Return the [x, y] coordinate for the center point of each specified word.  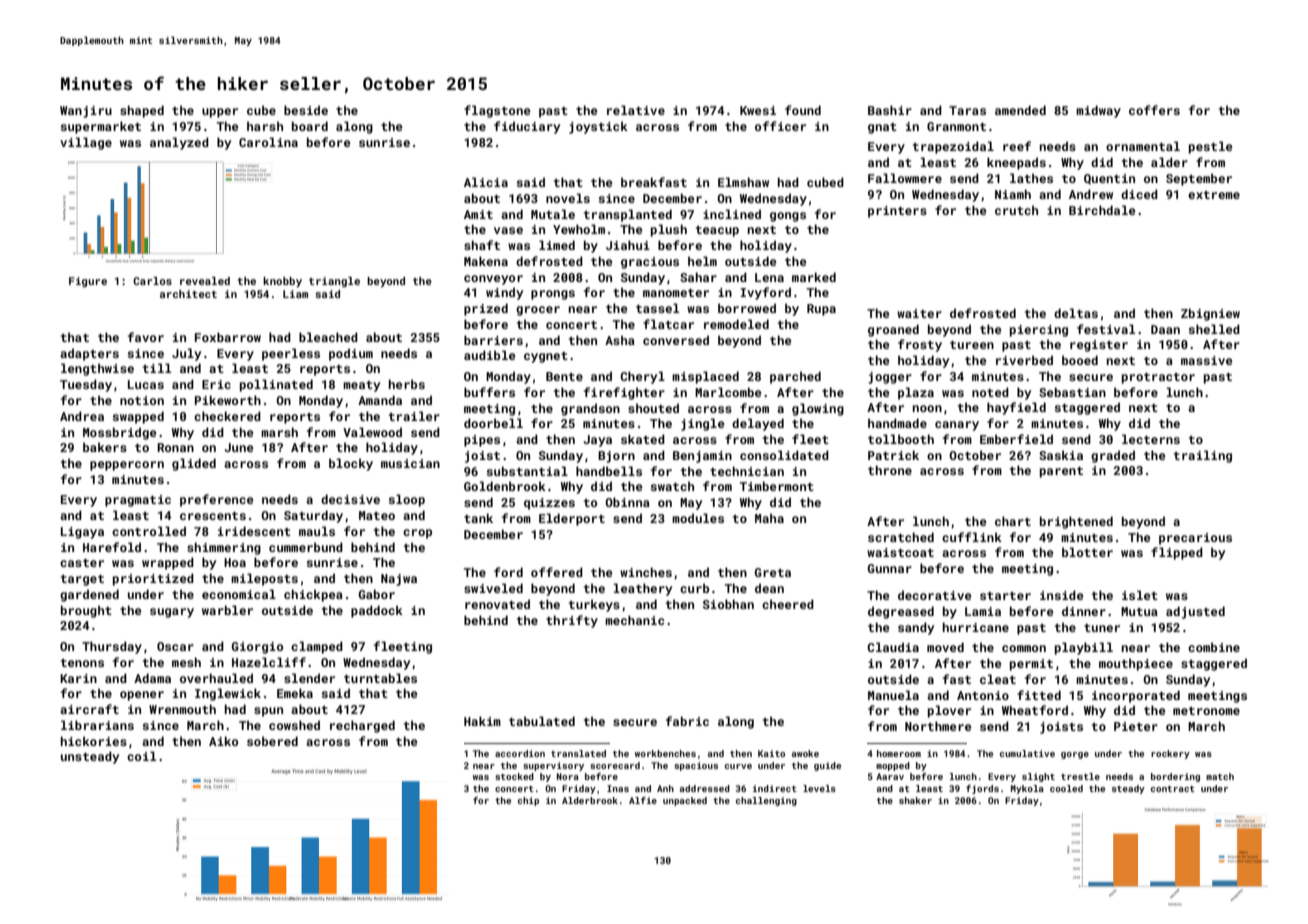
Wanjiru [86, 112]
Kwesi [758, 110]
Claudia [893, 647]
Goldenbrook [505, 486]
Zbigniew [1210, 314]
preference [217, 500]
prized [486, 309]
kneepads [1016, 163]
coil [141, 756]
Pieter [1136, 726]
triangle [334, 282]
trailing [1203, 456]
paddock [377, 611]
